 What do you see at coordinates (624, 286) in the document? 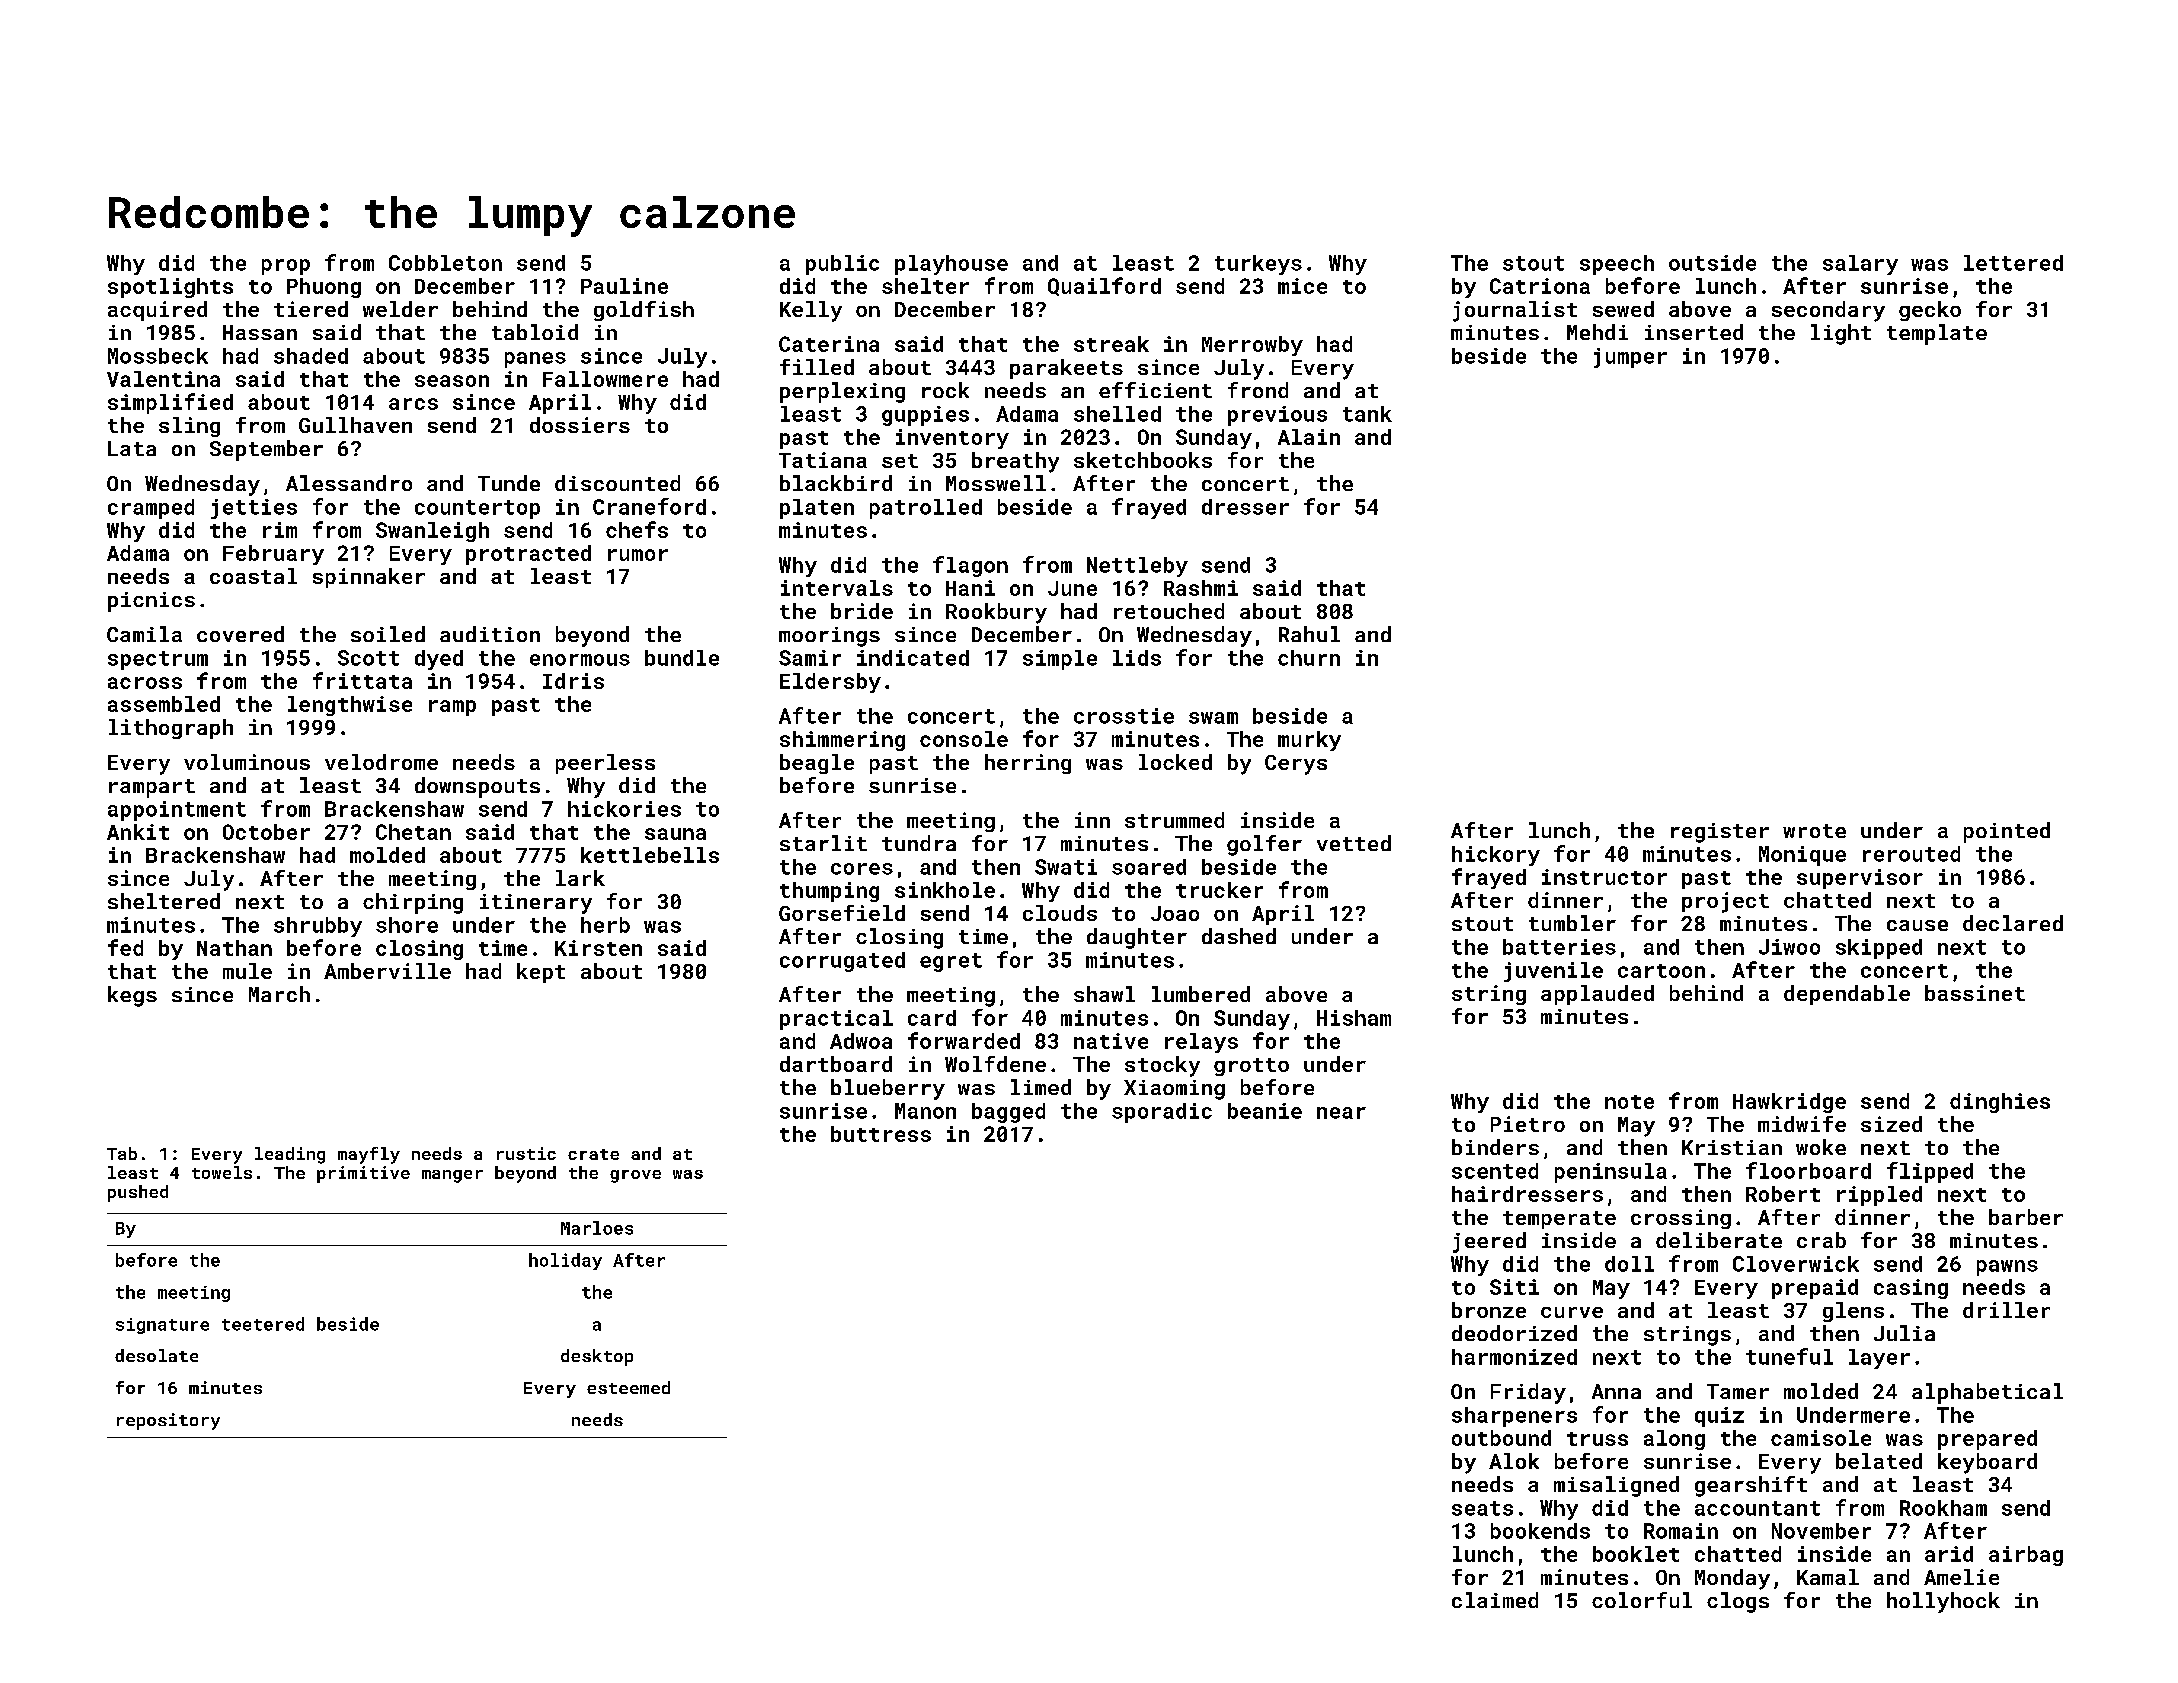
I see `Pauline` at bounding box center [624, 286].
